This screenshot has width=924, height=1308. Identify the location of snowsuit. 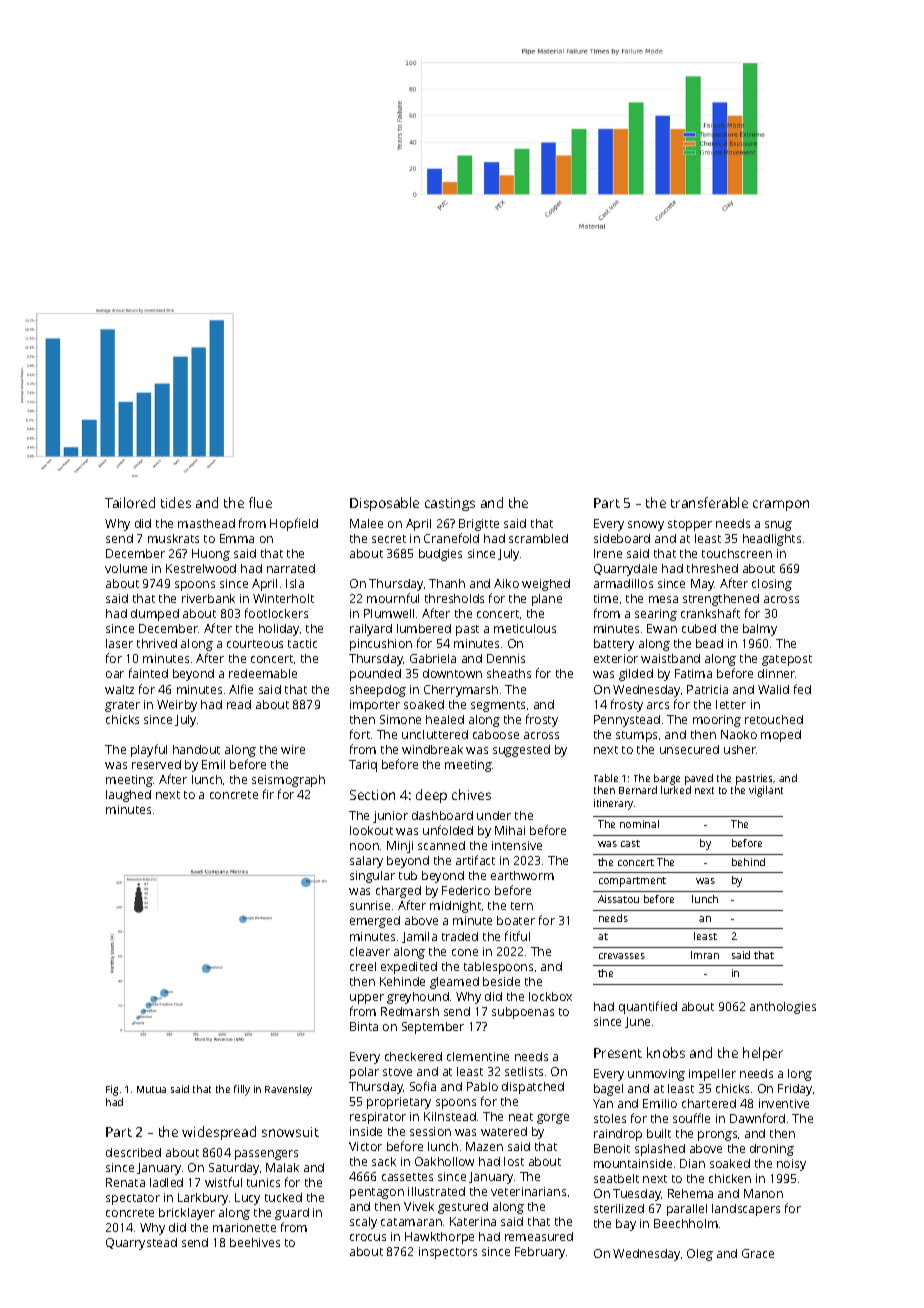
(290, 1132).
